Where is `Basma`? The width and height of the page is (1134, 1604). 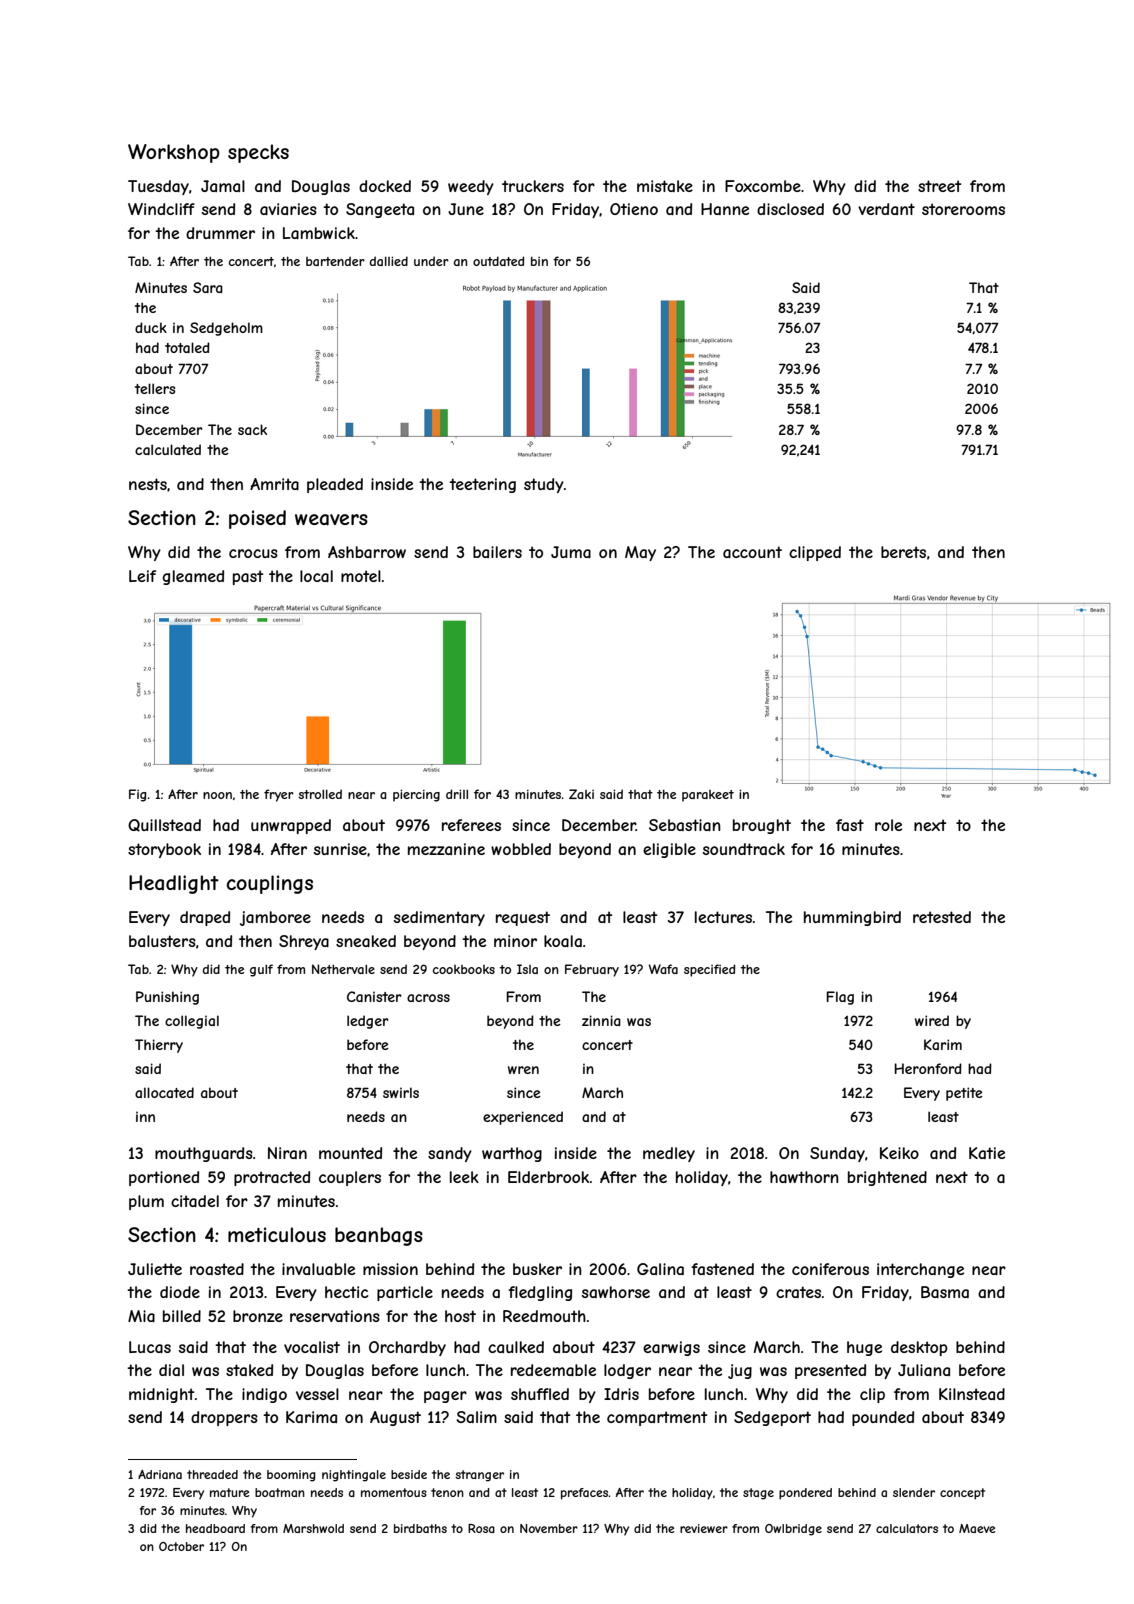
Basma is located at coordinates (945, 1292).
